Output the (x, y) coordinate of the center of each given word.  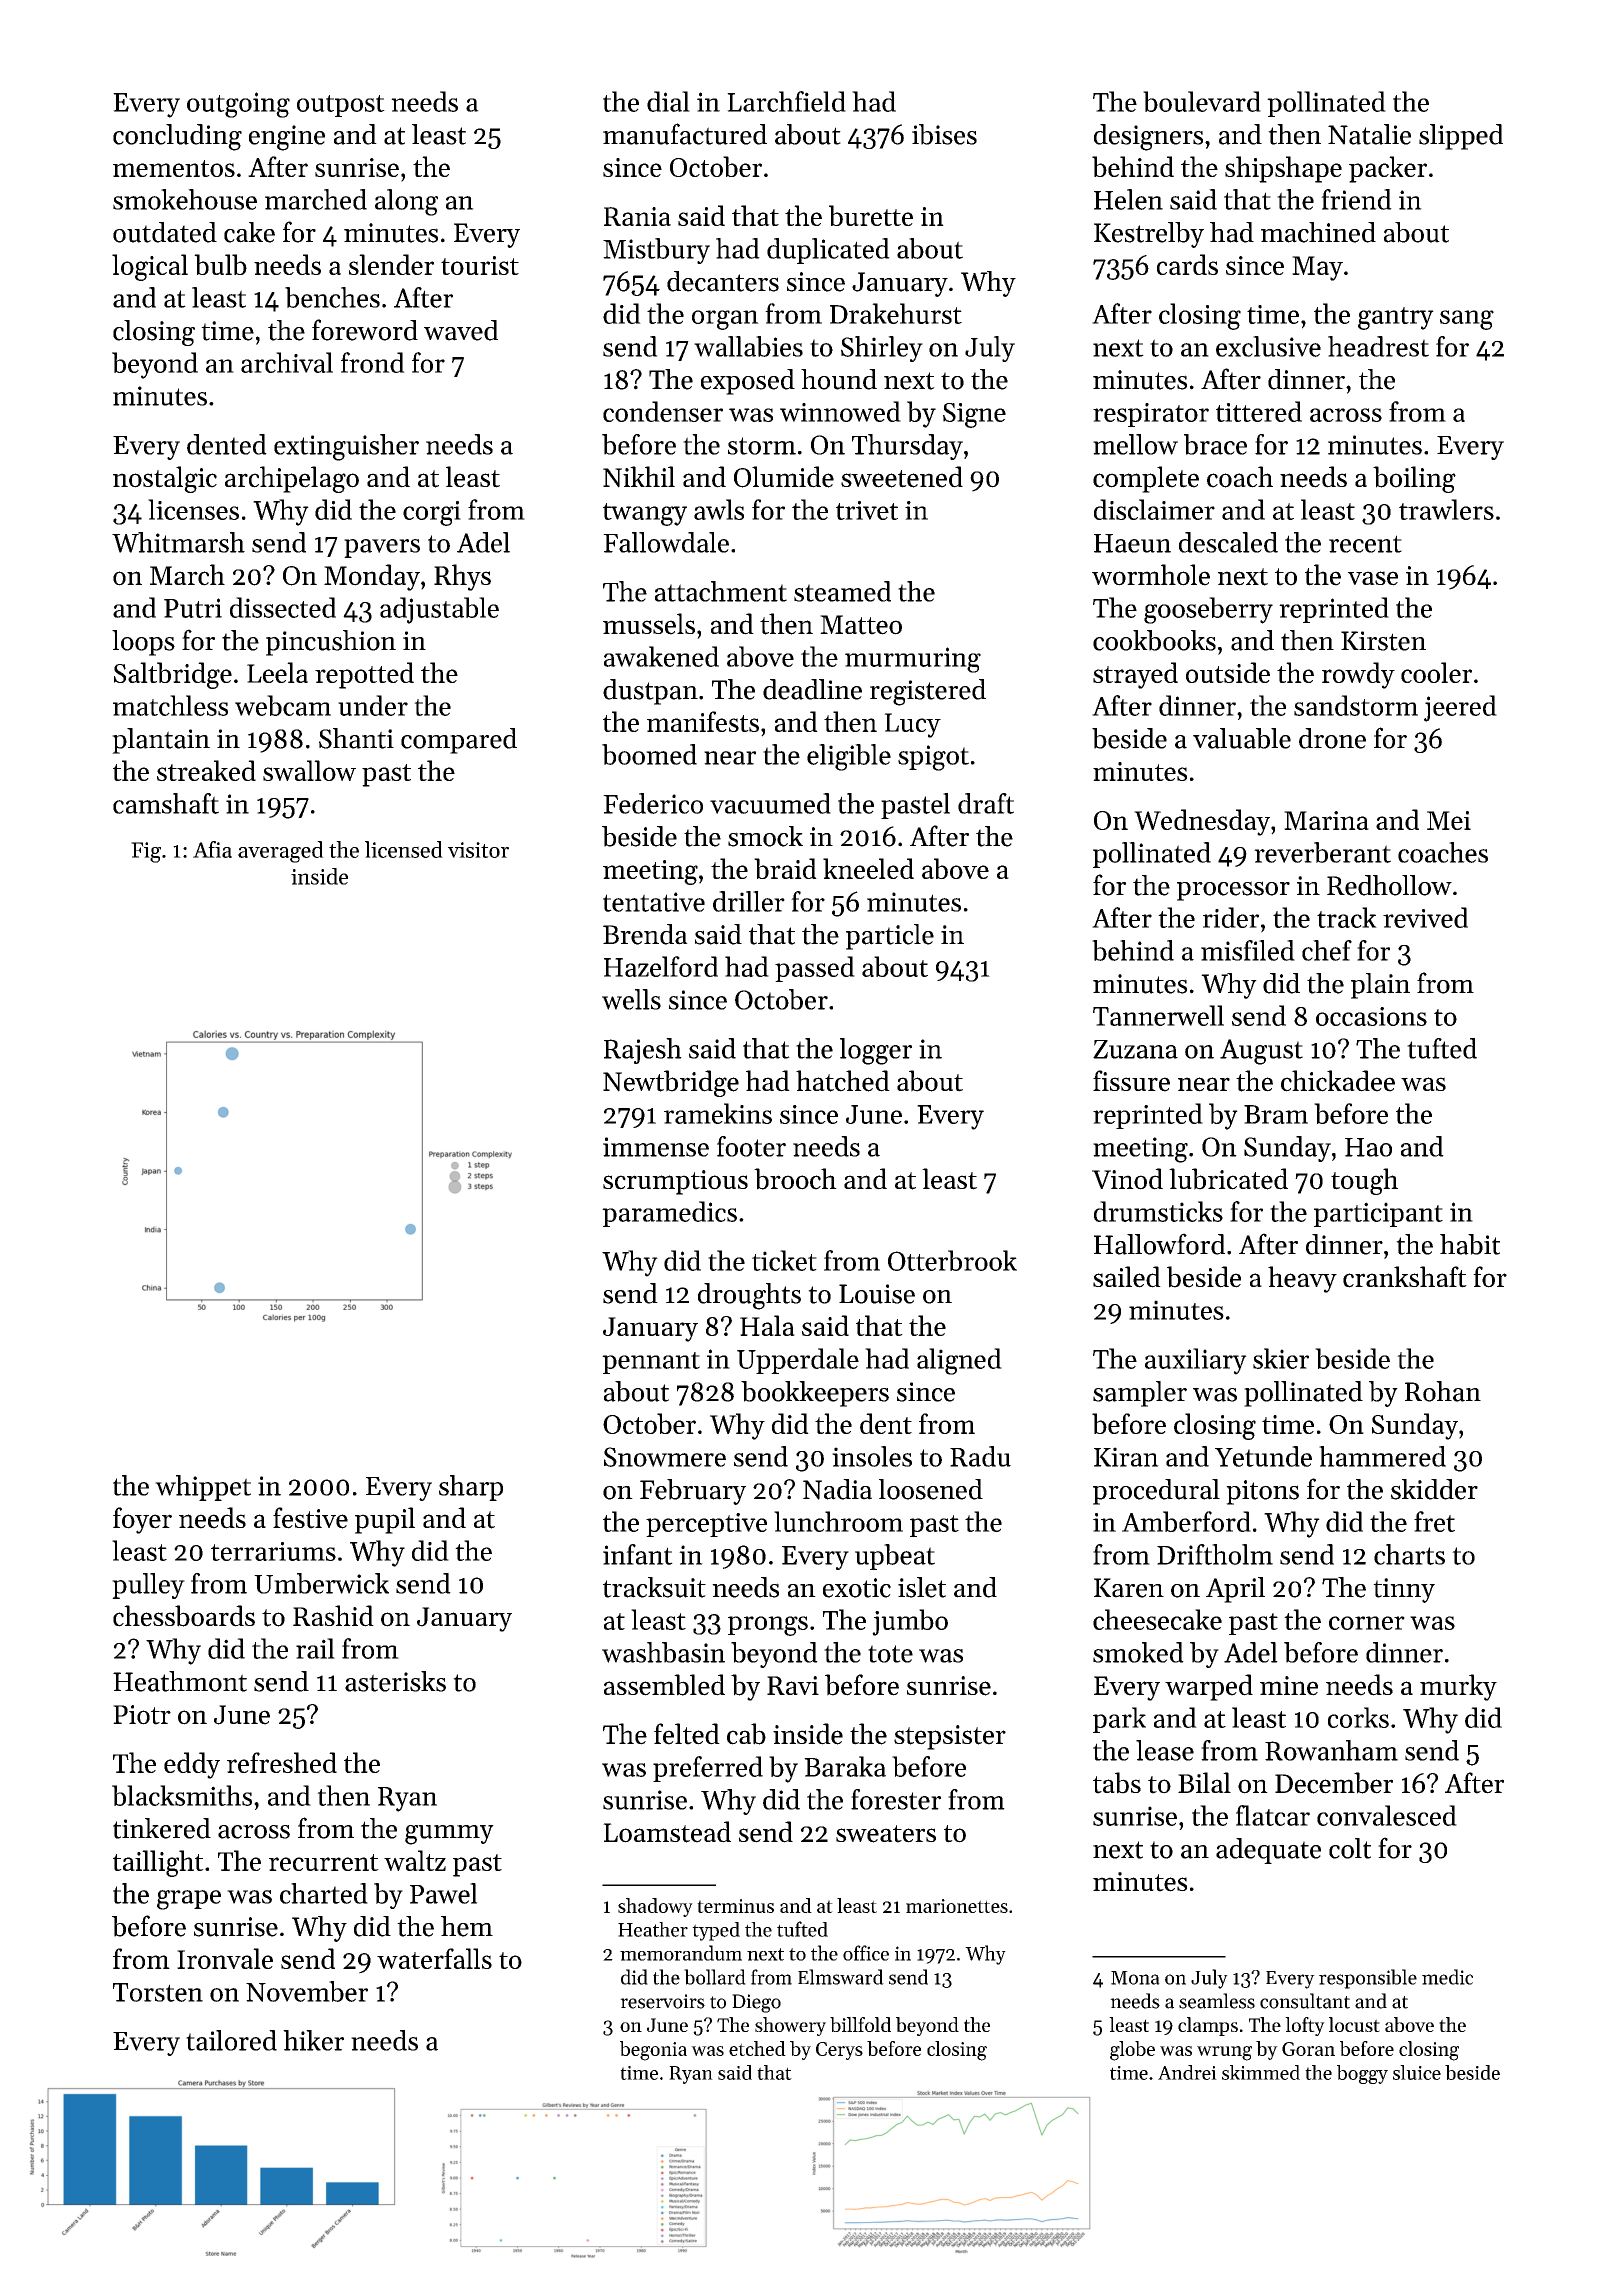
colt (1350, 1848)
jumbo (910, 1622)
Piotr (142, 1715)
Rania (637, 216)
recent (1365, 544)
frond (373, 362)
